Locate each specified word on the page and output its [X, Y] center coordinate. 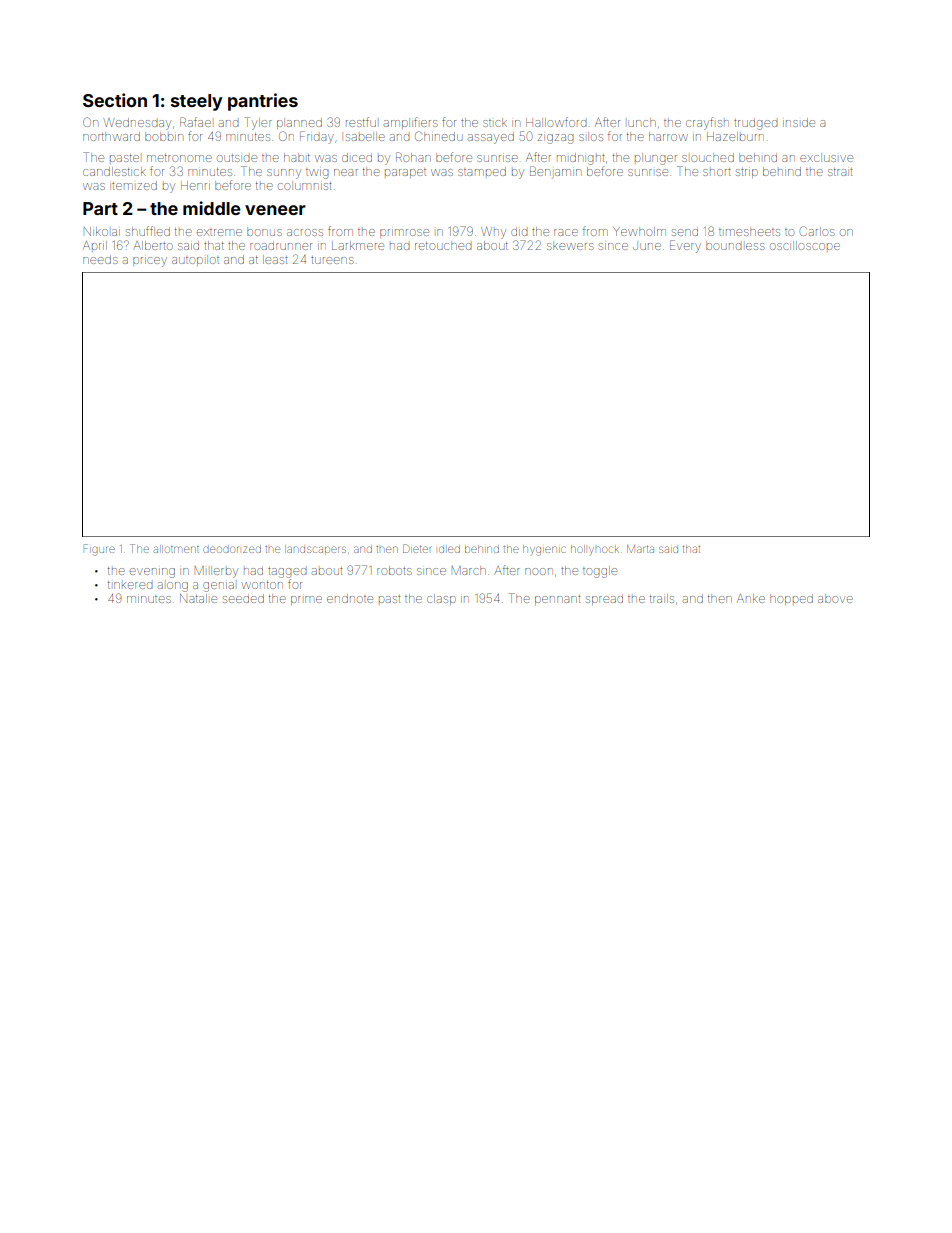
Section [115, 100]
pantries [263, 102]
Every [685, 246]
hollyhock [595, 549]
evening [152, 573]
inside [799, 122]
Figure [99, 550]
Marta [640, 549]
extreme [219, 232]
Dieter [417, 548]
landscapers [315, 549]
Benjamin [555, 172]
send [685, 231]
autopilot [195, 260]
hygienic [544, 550]
